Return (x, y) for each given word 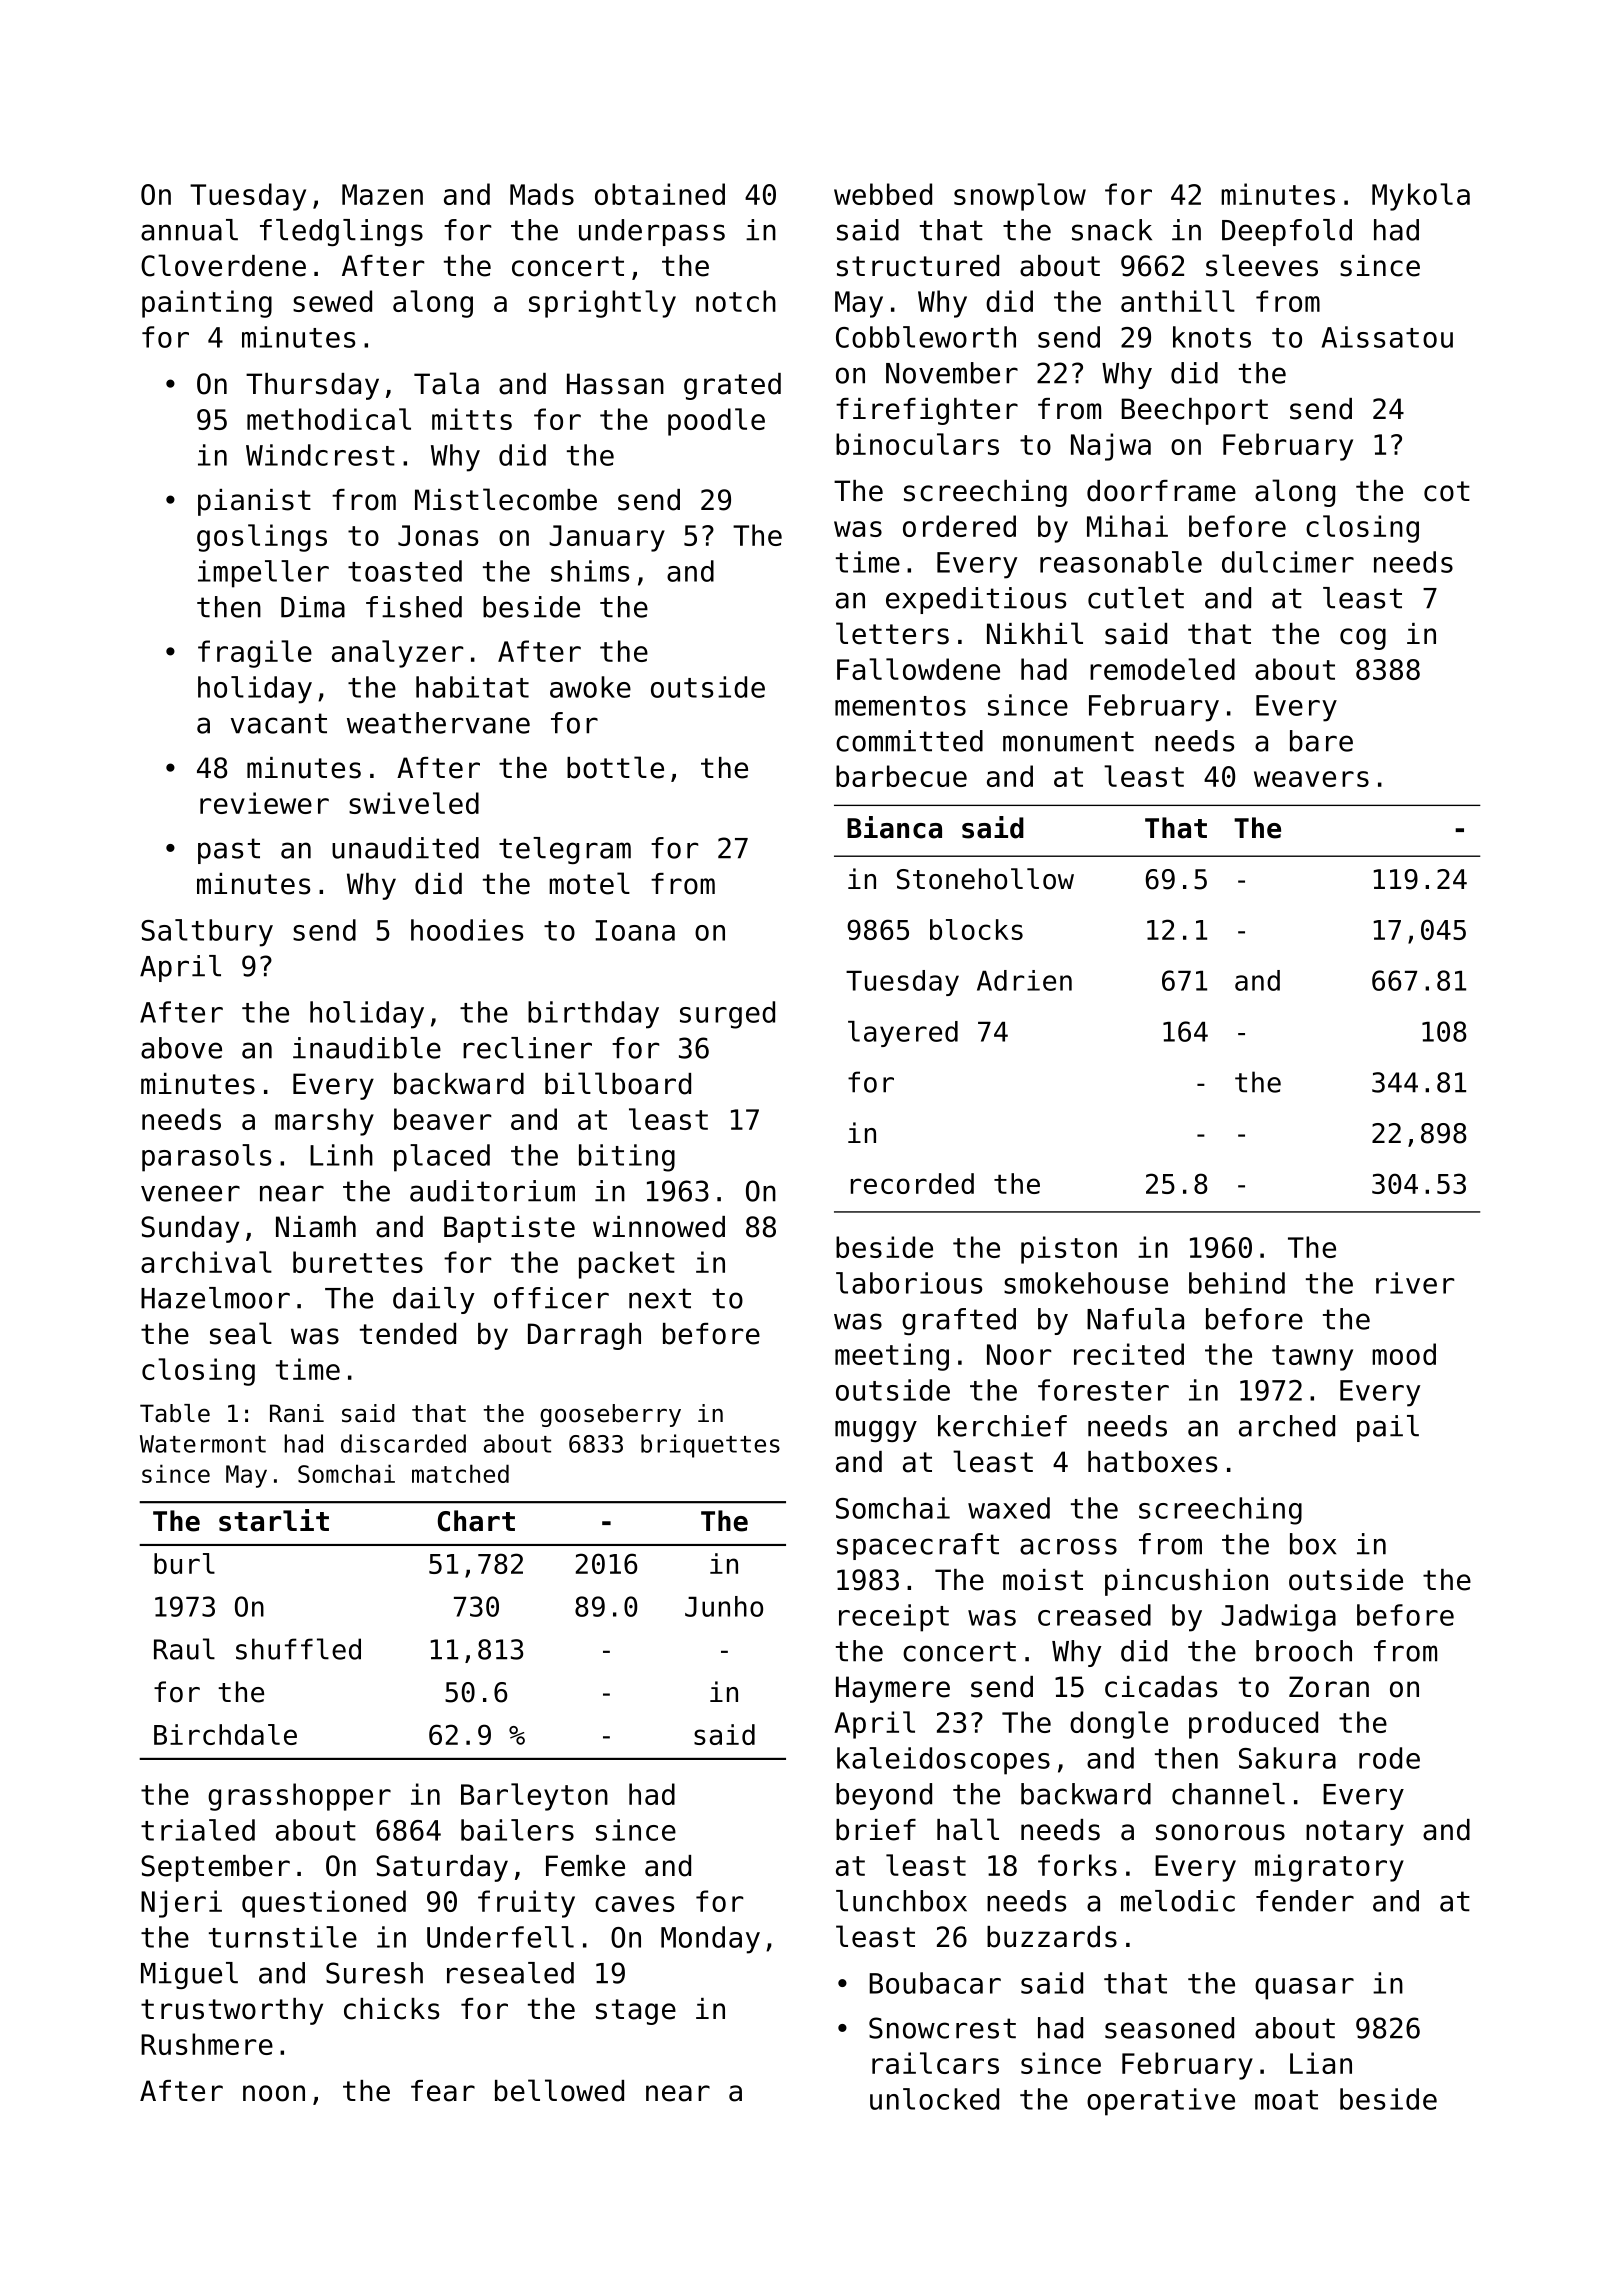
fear (443, 2091)
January (607, 538)
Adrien (1024, 980)
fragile (255, 654)
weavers (1311, 779)
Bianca (894, 827)
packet (627, 1265)
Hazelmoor (215, 1298)
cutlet (1136, 598)
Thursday (312, 386)
